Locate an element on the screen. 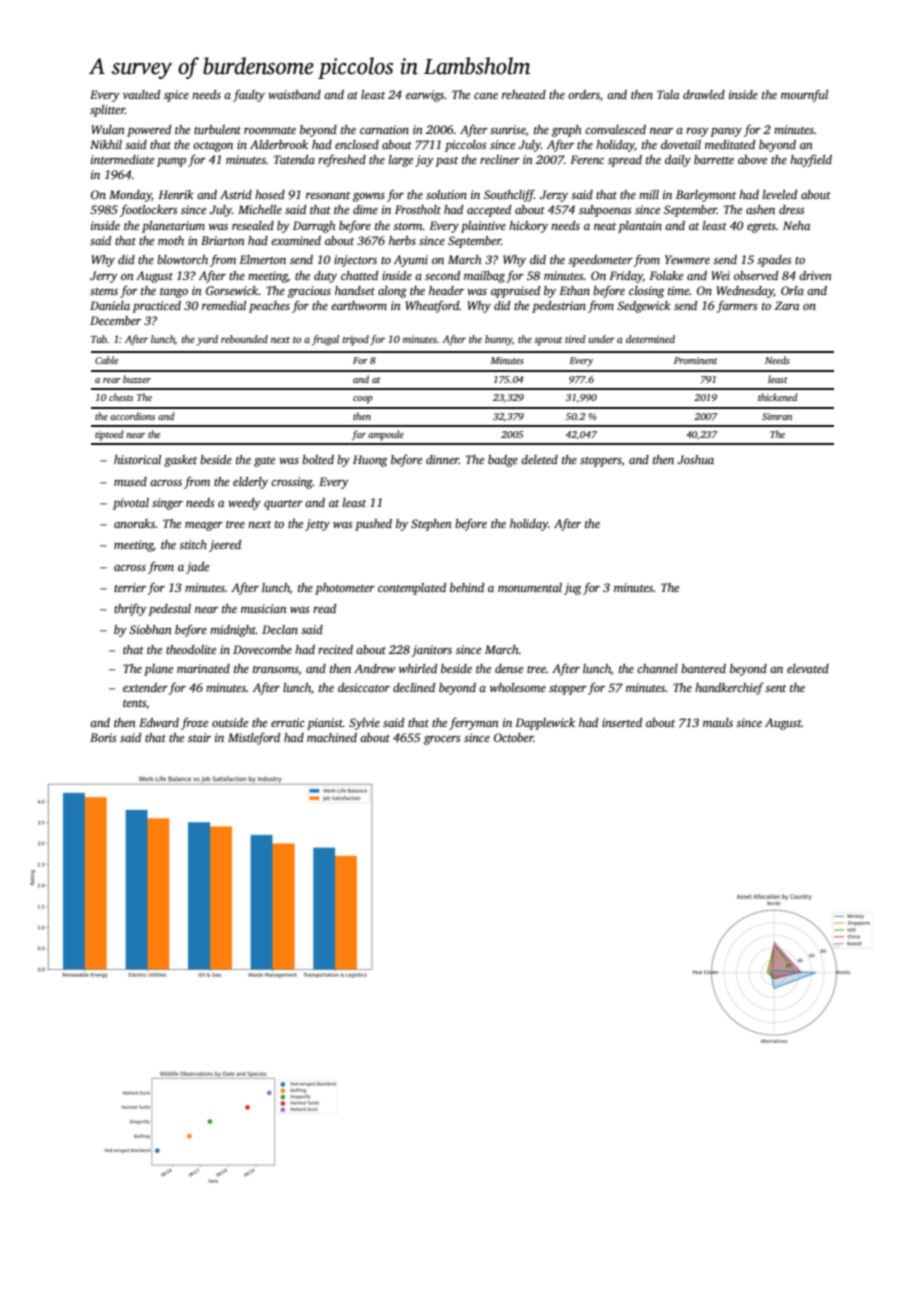 Image resolution: width=924 pixels, height=1308 pixels. waistband is located at coordinates (294, 94).
